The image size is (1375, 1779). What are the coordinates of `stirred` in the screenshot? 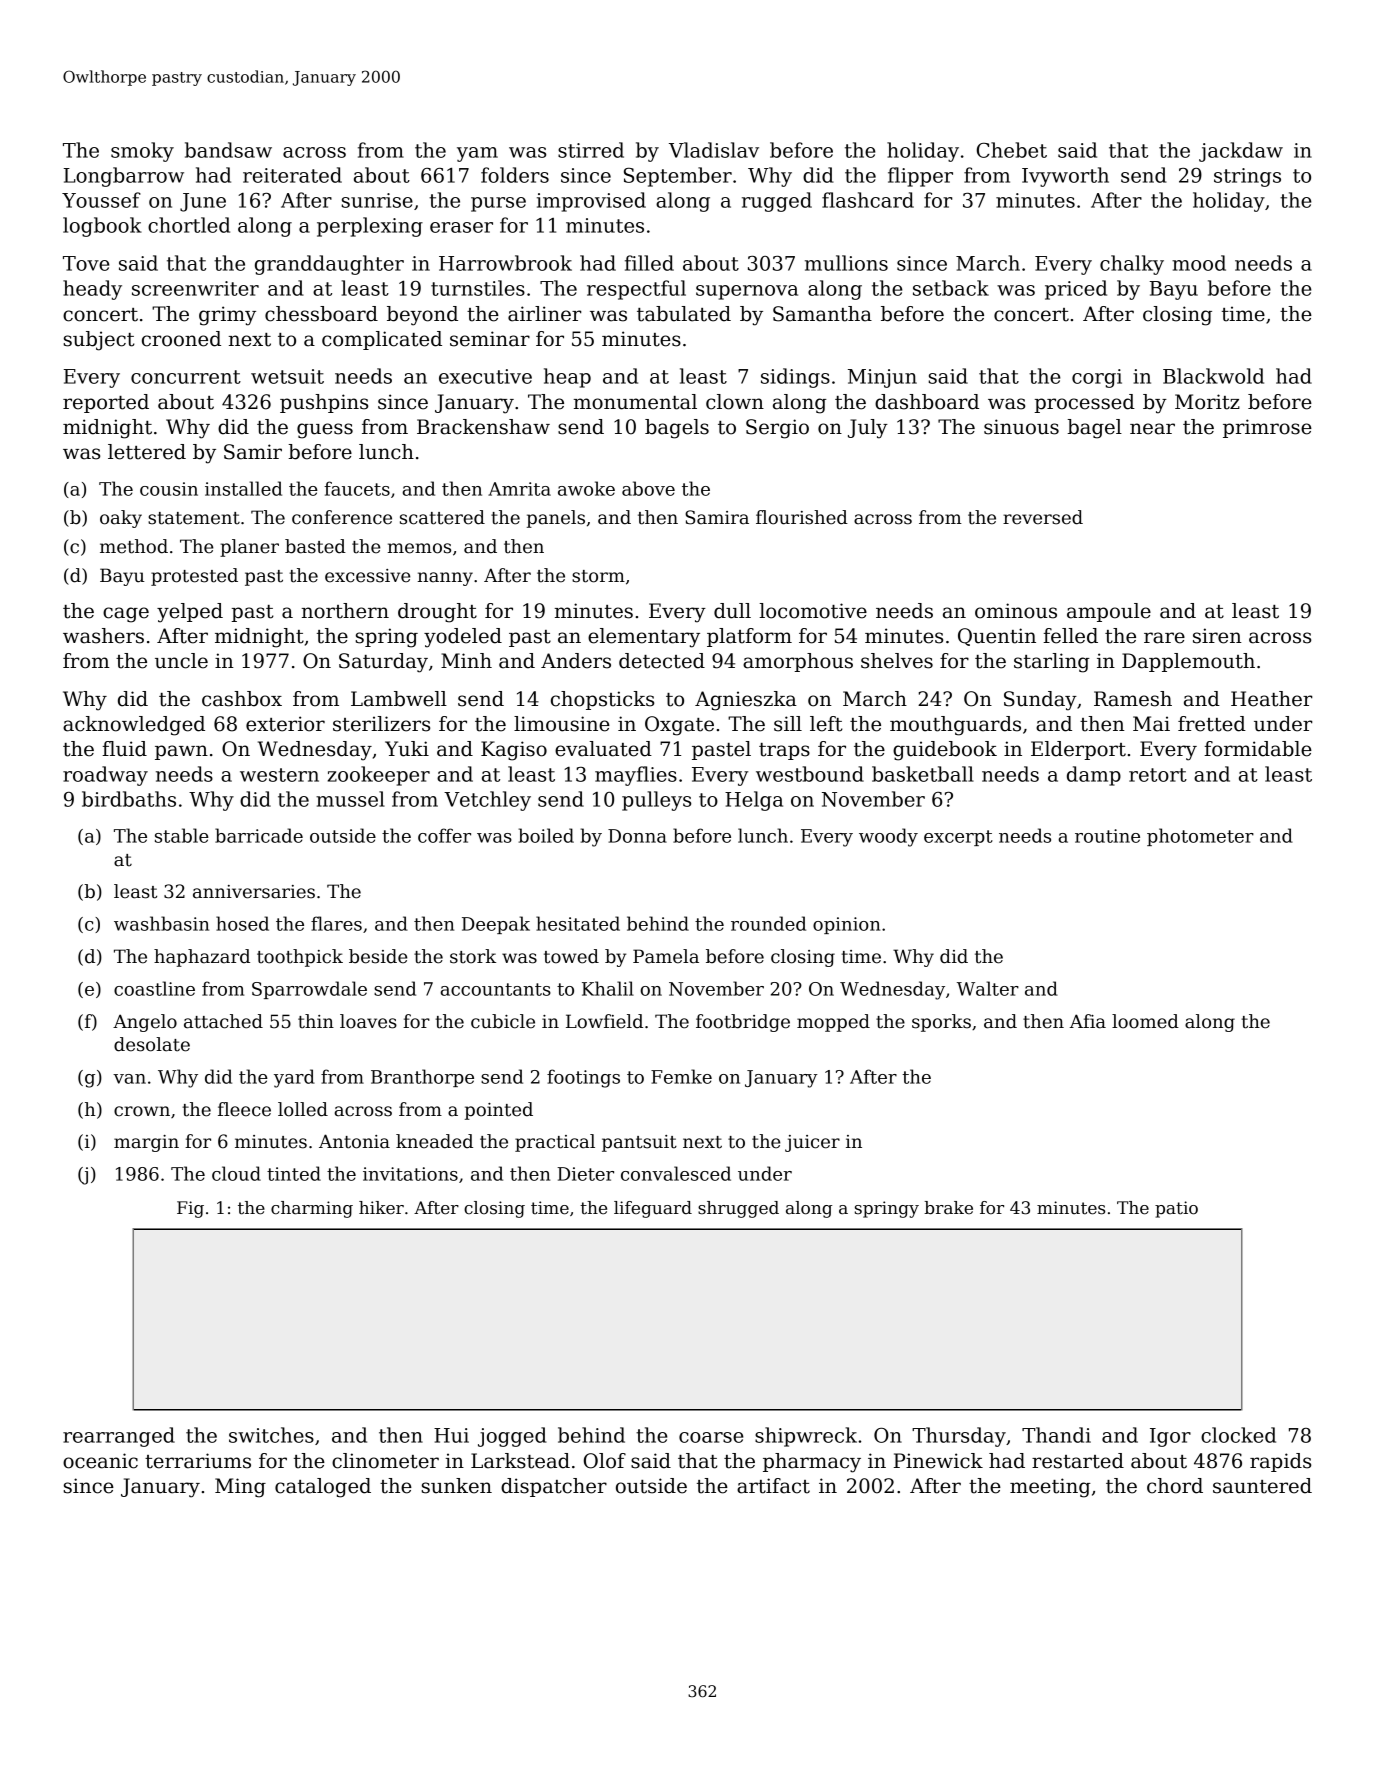 It's located at (591, 150).
